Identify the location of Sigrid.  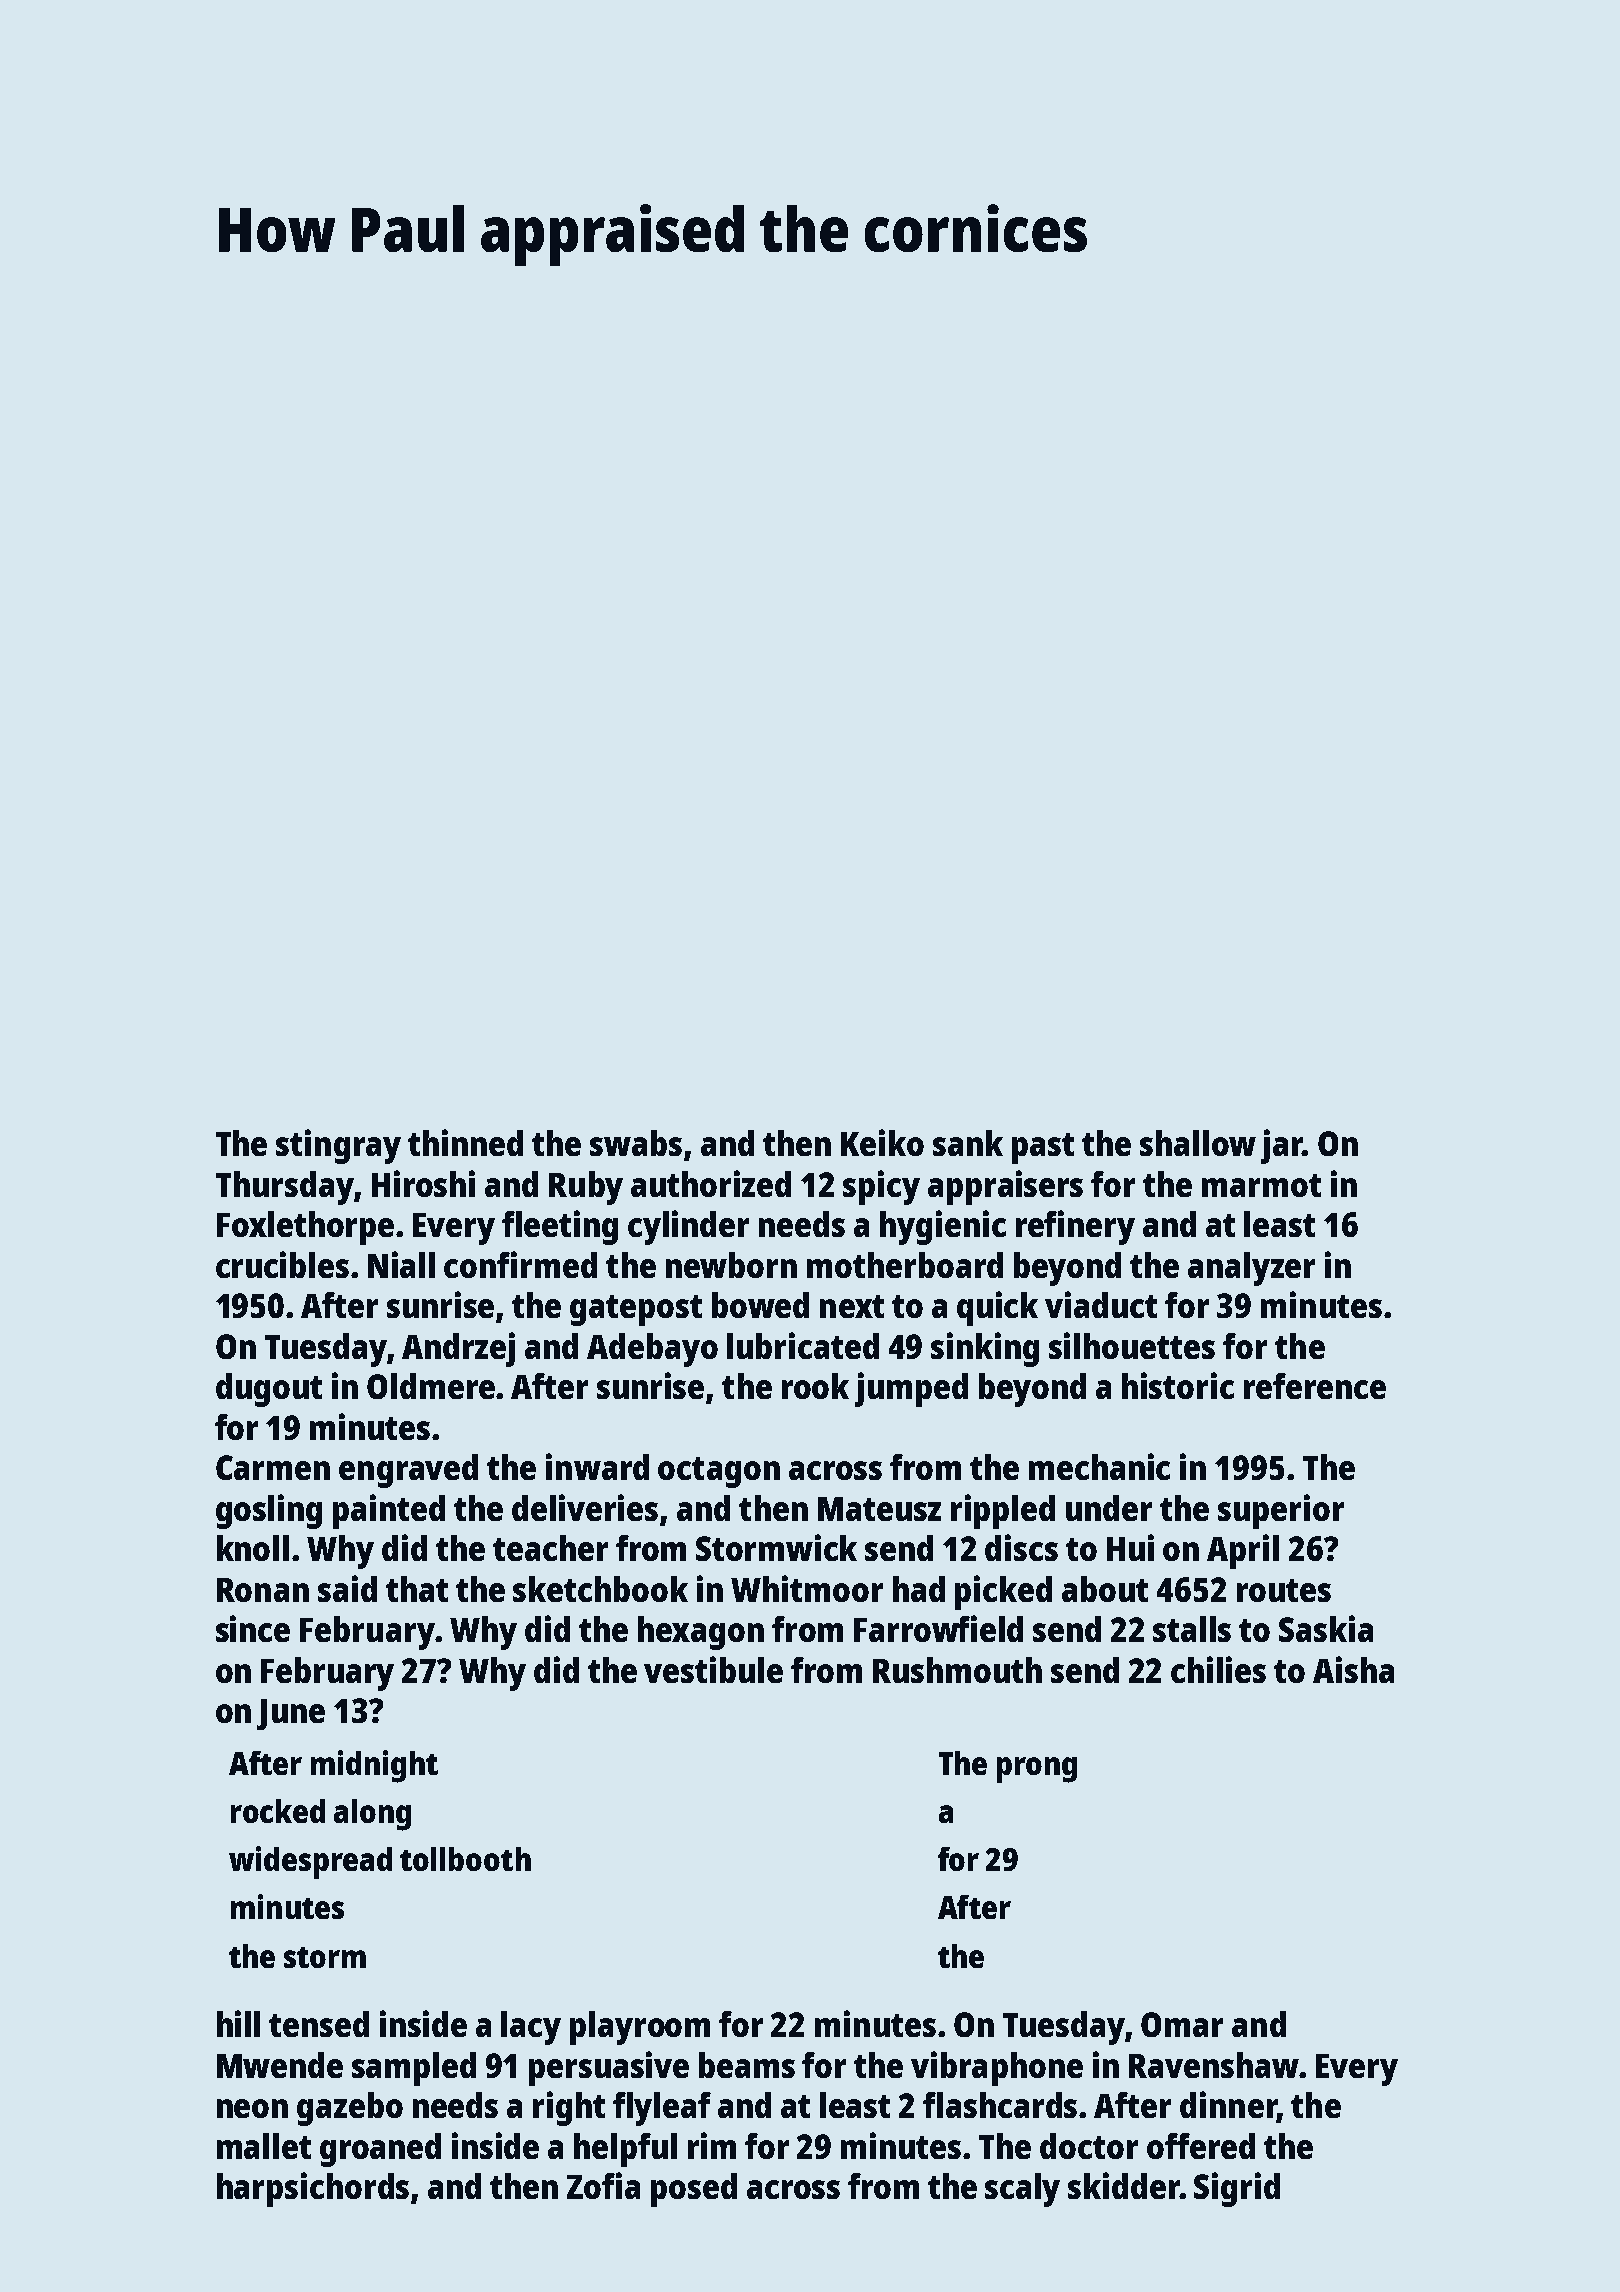
(1237, 2189).
